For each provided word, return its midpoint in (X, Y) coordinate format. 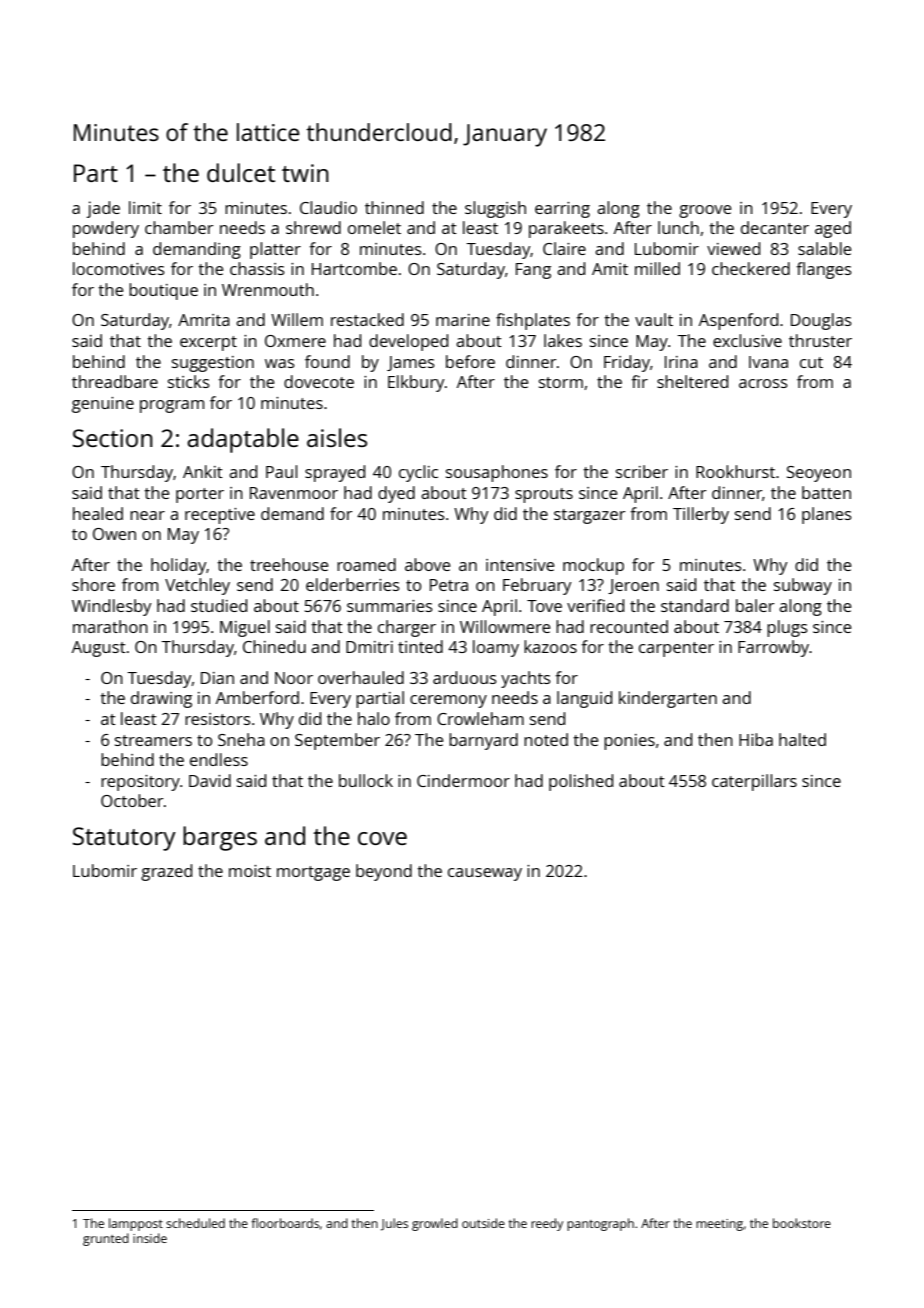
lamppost (136, 1224)
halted (802, 739)
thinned (394, 207)
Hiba (756, 739)
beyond (384, 872)
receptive (220, 516)
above (427, 564)
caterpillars (754, 782)
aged (833, 229)
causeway (485, 874)
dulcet (241, 172)
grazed (166, 872)
